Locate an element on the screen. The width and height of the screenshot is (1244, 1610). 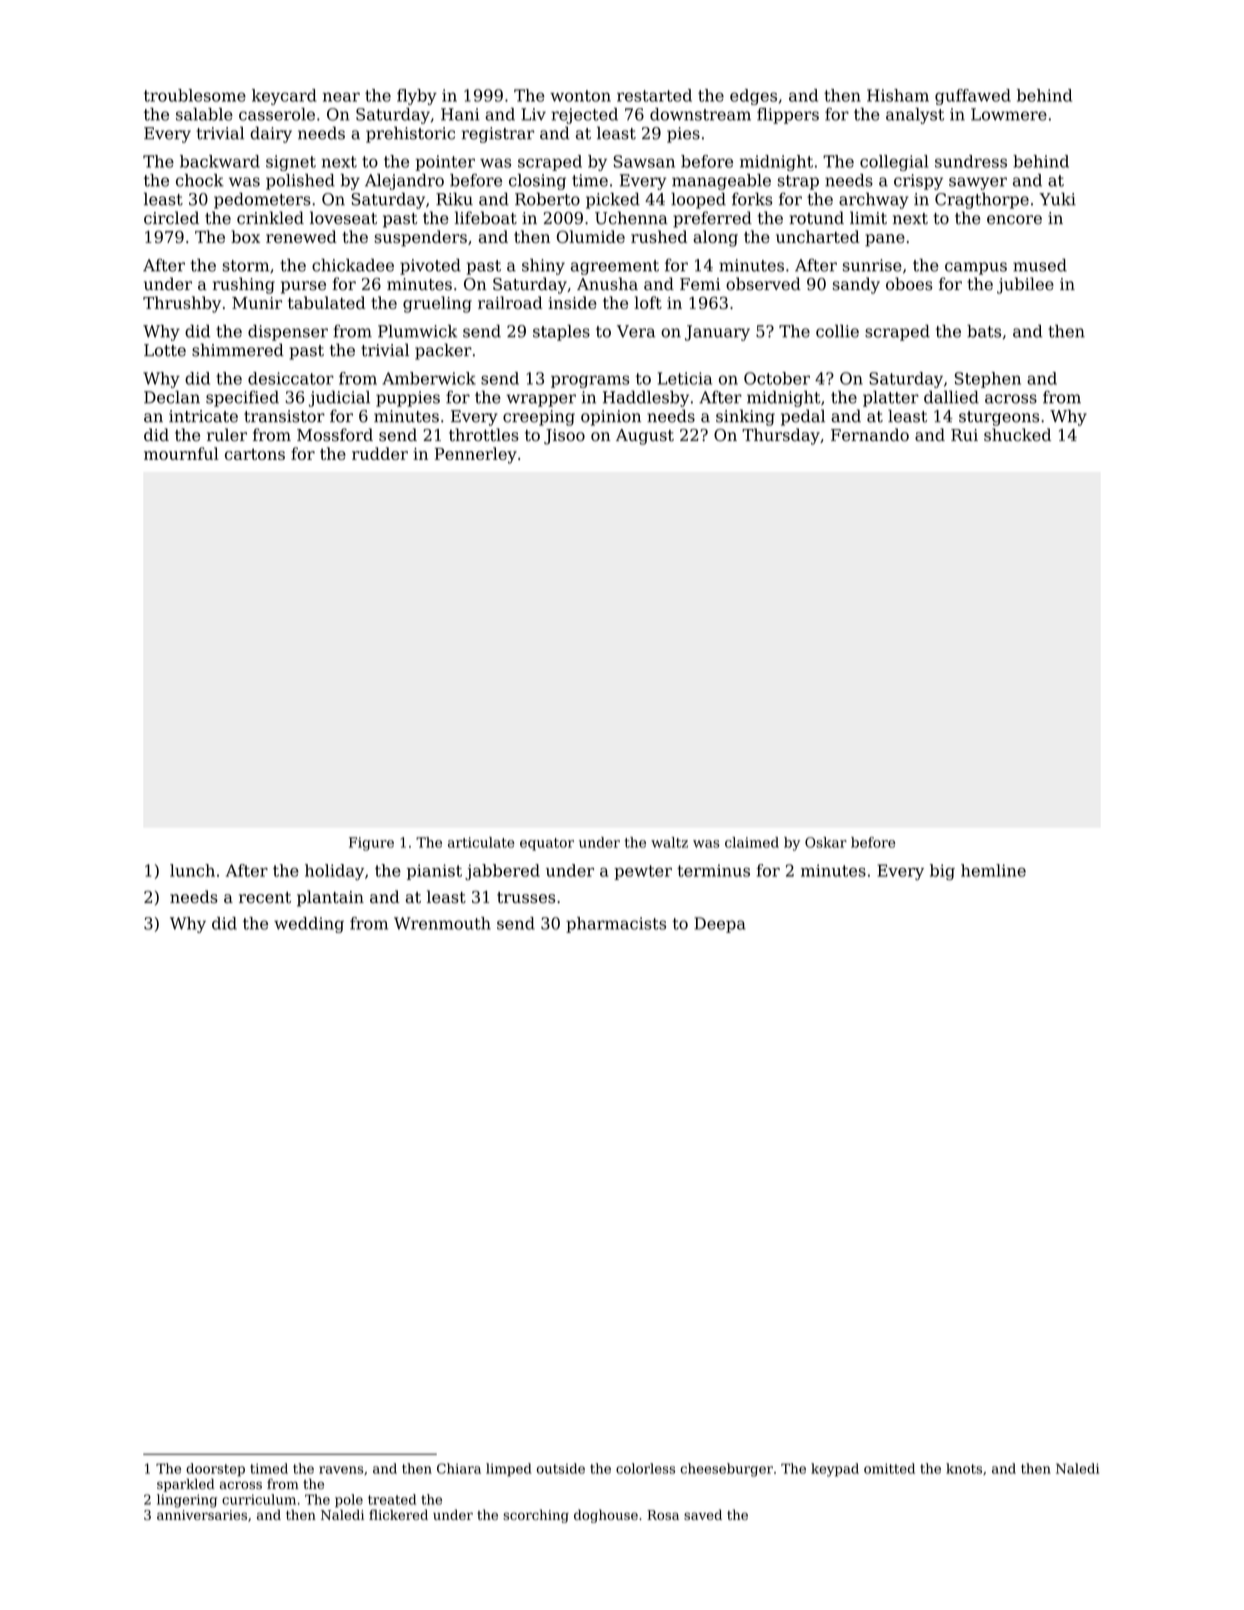
big is located at coordinates (942, 872).
